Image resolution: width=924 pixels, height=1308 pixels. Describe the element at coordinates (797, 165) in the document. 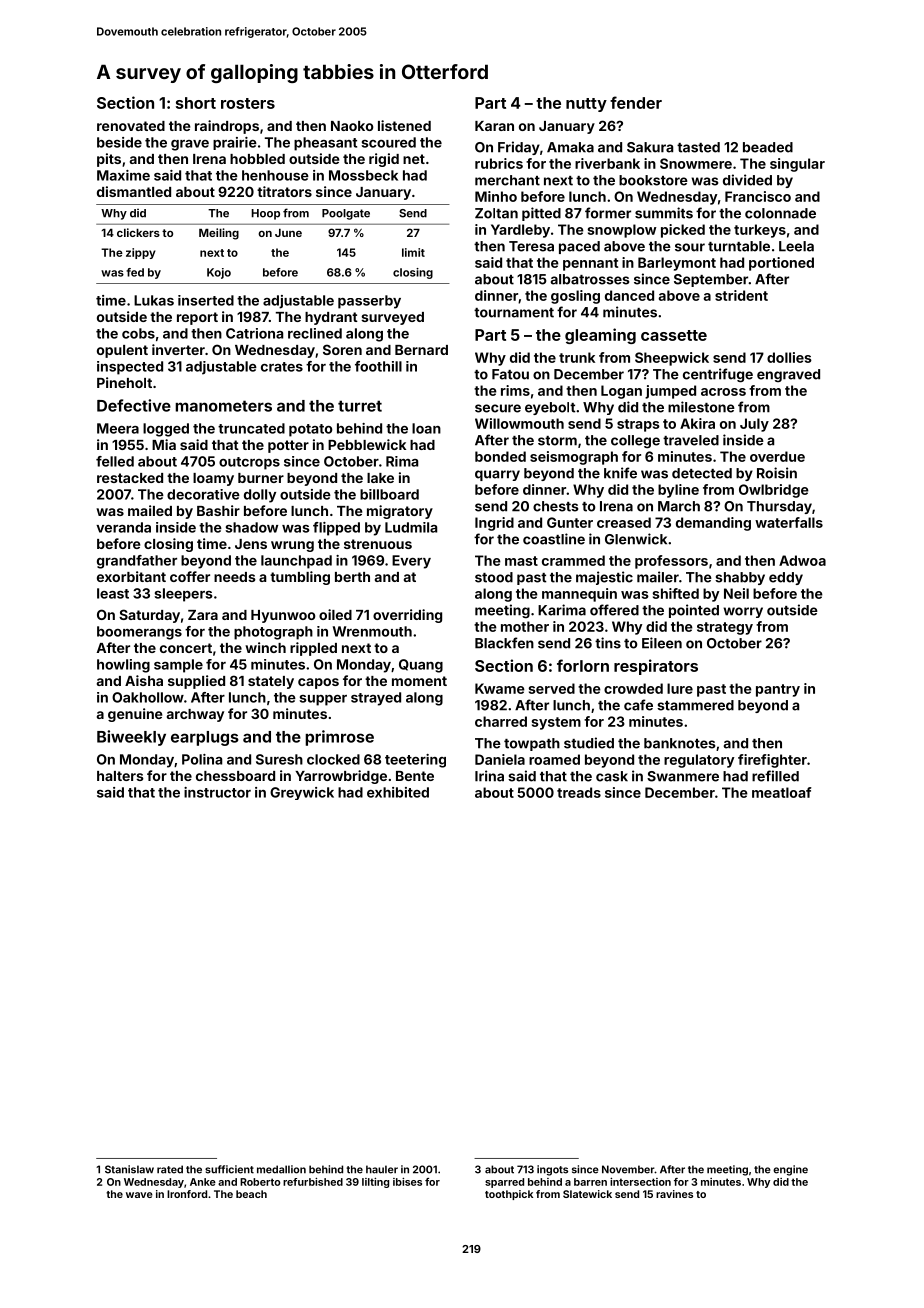

I see `singular` at that location.
